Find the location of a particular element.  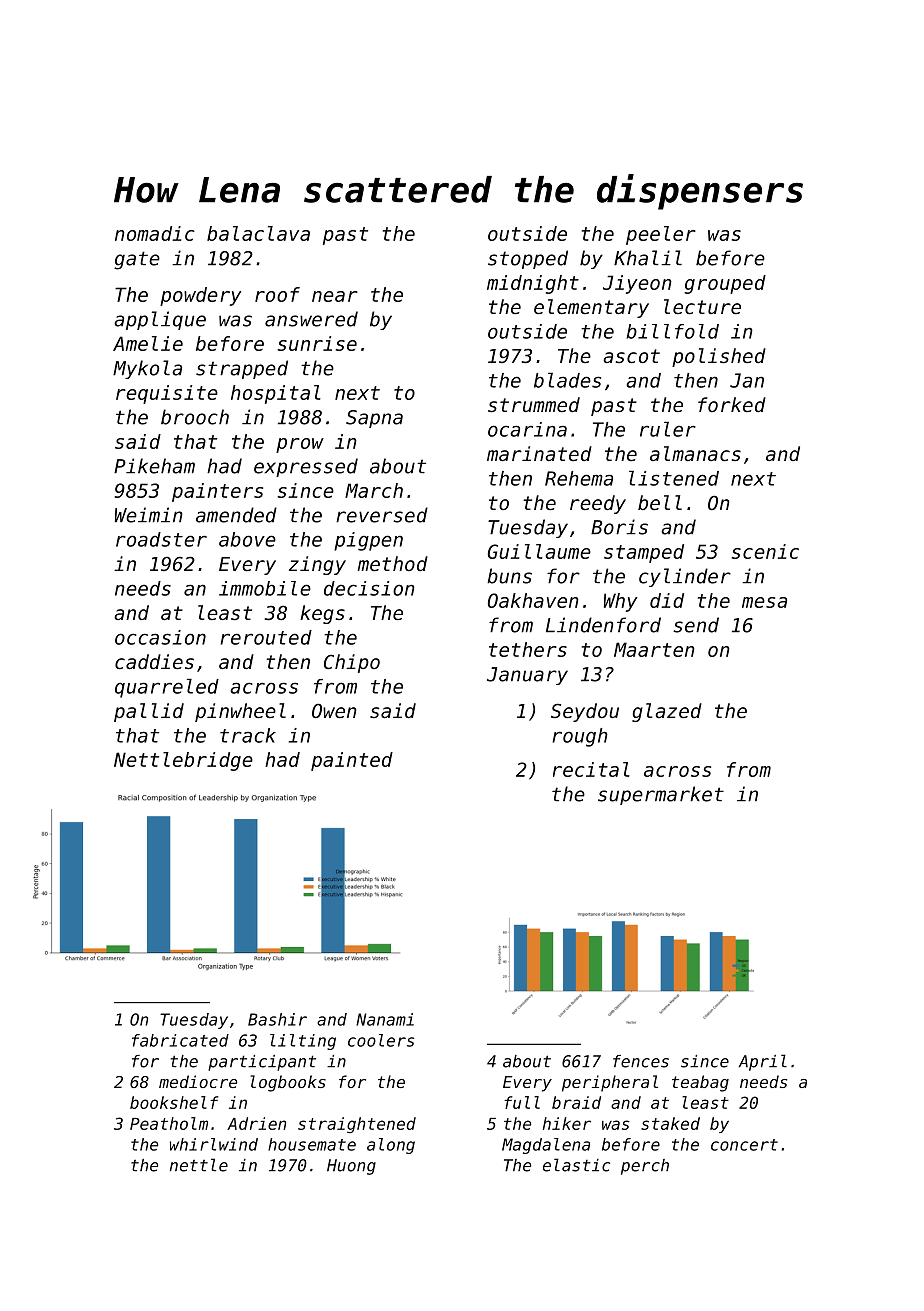

occasion is located at coordinates (160, 637).
